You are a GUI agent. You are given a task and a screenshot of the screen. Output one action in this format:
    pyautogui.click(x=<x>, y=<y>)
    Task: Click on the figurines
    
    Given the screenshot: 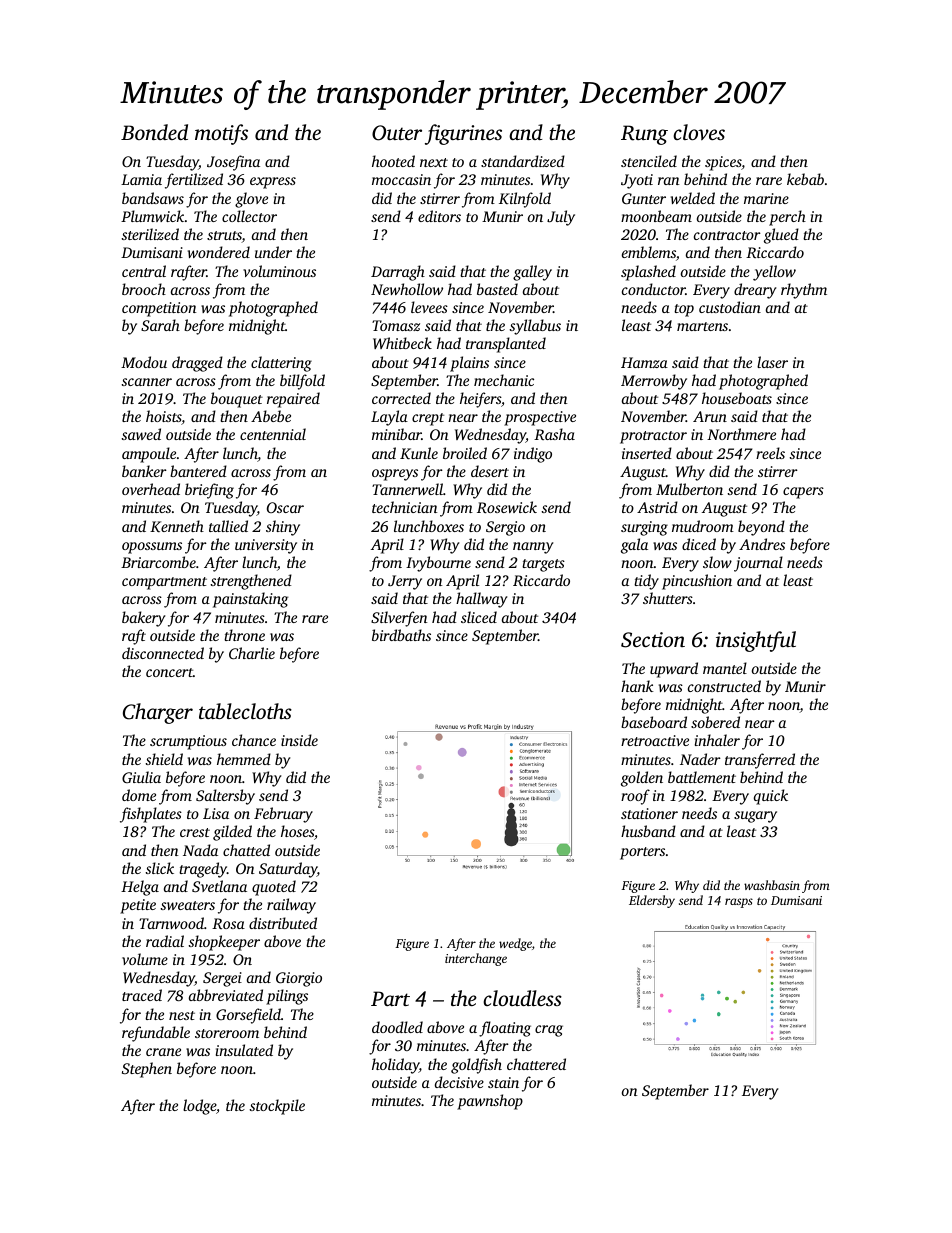 What is the action you would take?
    pyautogui.click(x=463, y=134)
